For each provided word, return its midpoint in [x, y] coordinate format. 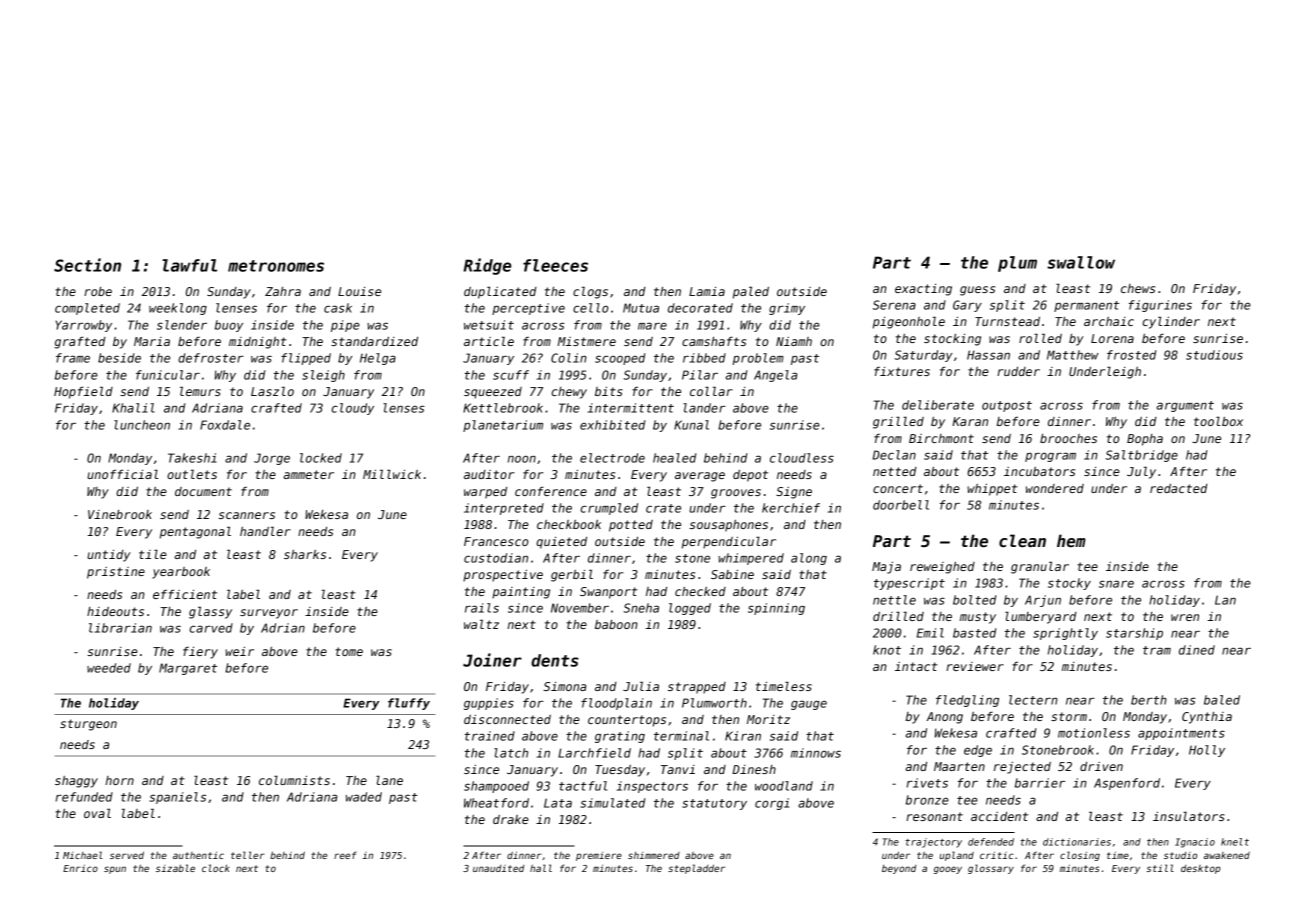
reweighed [942, 568]
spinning [776, 609]
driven [1101, 766]
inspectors [652, 787]
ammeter [309, 474]
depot [750, 476]
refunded [84, 797]
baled [1222, 700]
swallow [1081, 262]
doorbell [901, 505]
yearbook [181, 573]
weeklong [178, 309]
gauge [809, 705]
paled [751, 292]
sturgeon [88, 725]
